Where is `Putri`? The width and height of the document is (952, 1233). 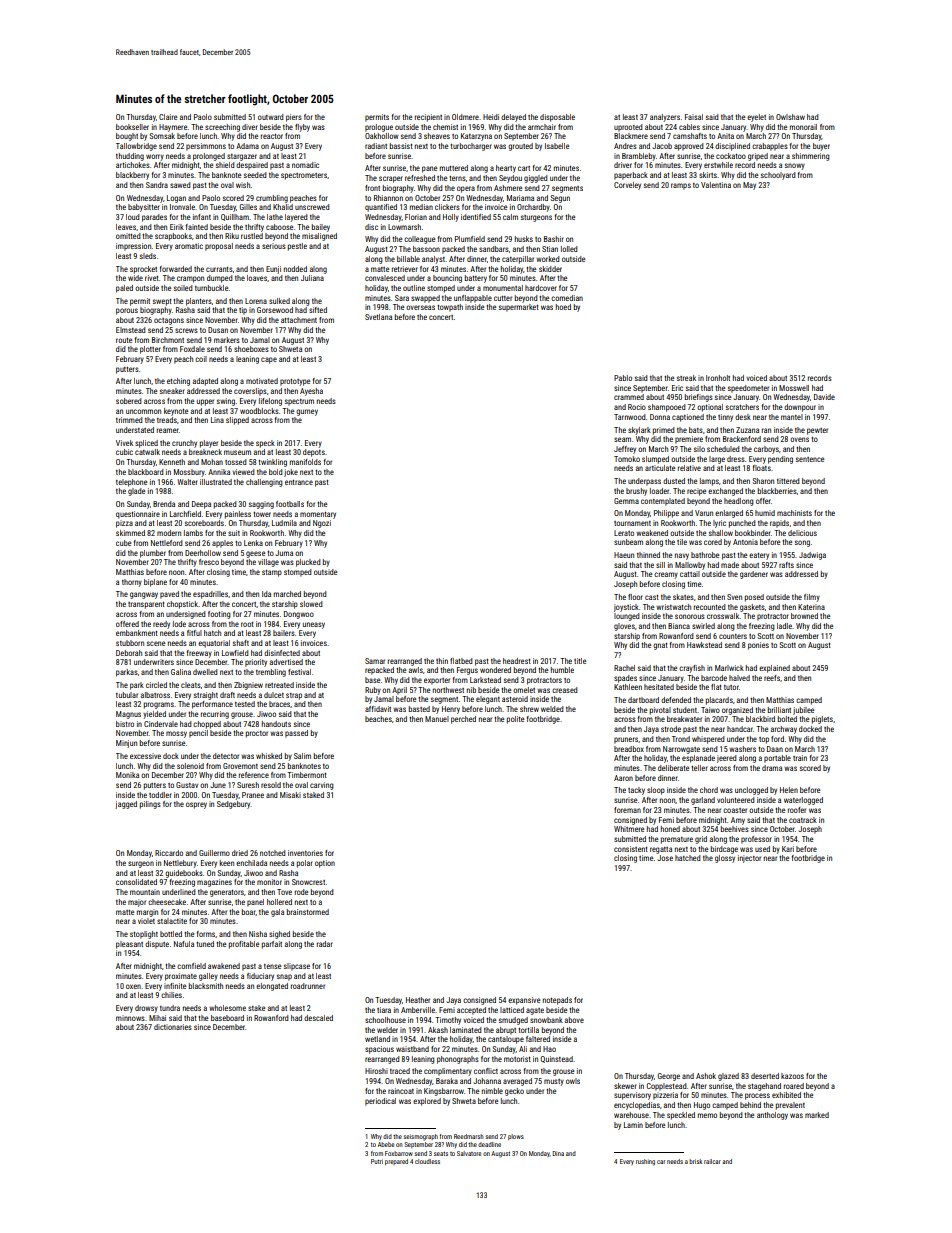 Putri is located at coordinates (377, 1161).
